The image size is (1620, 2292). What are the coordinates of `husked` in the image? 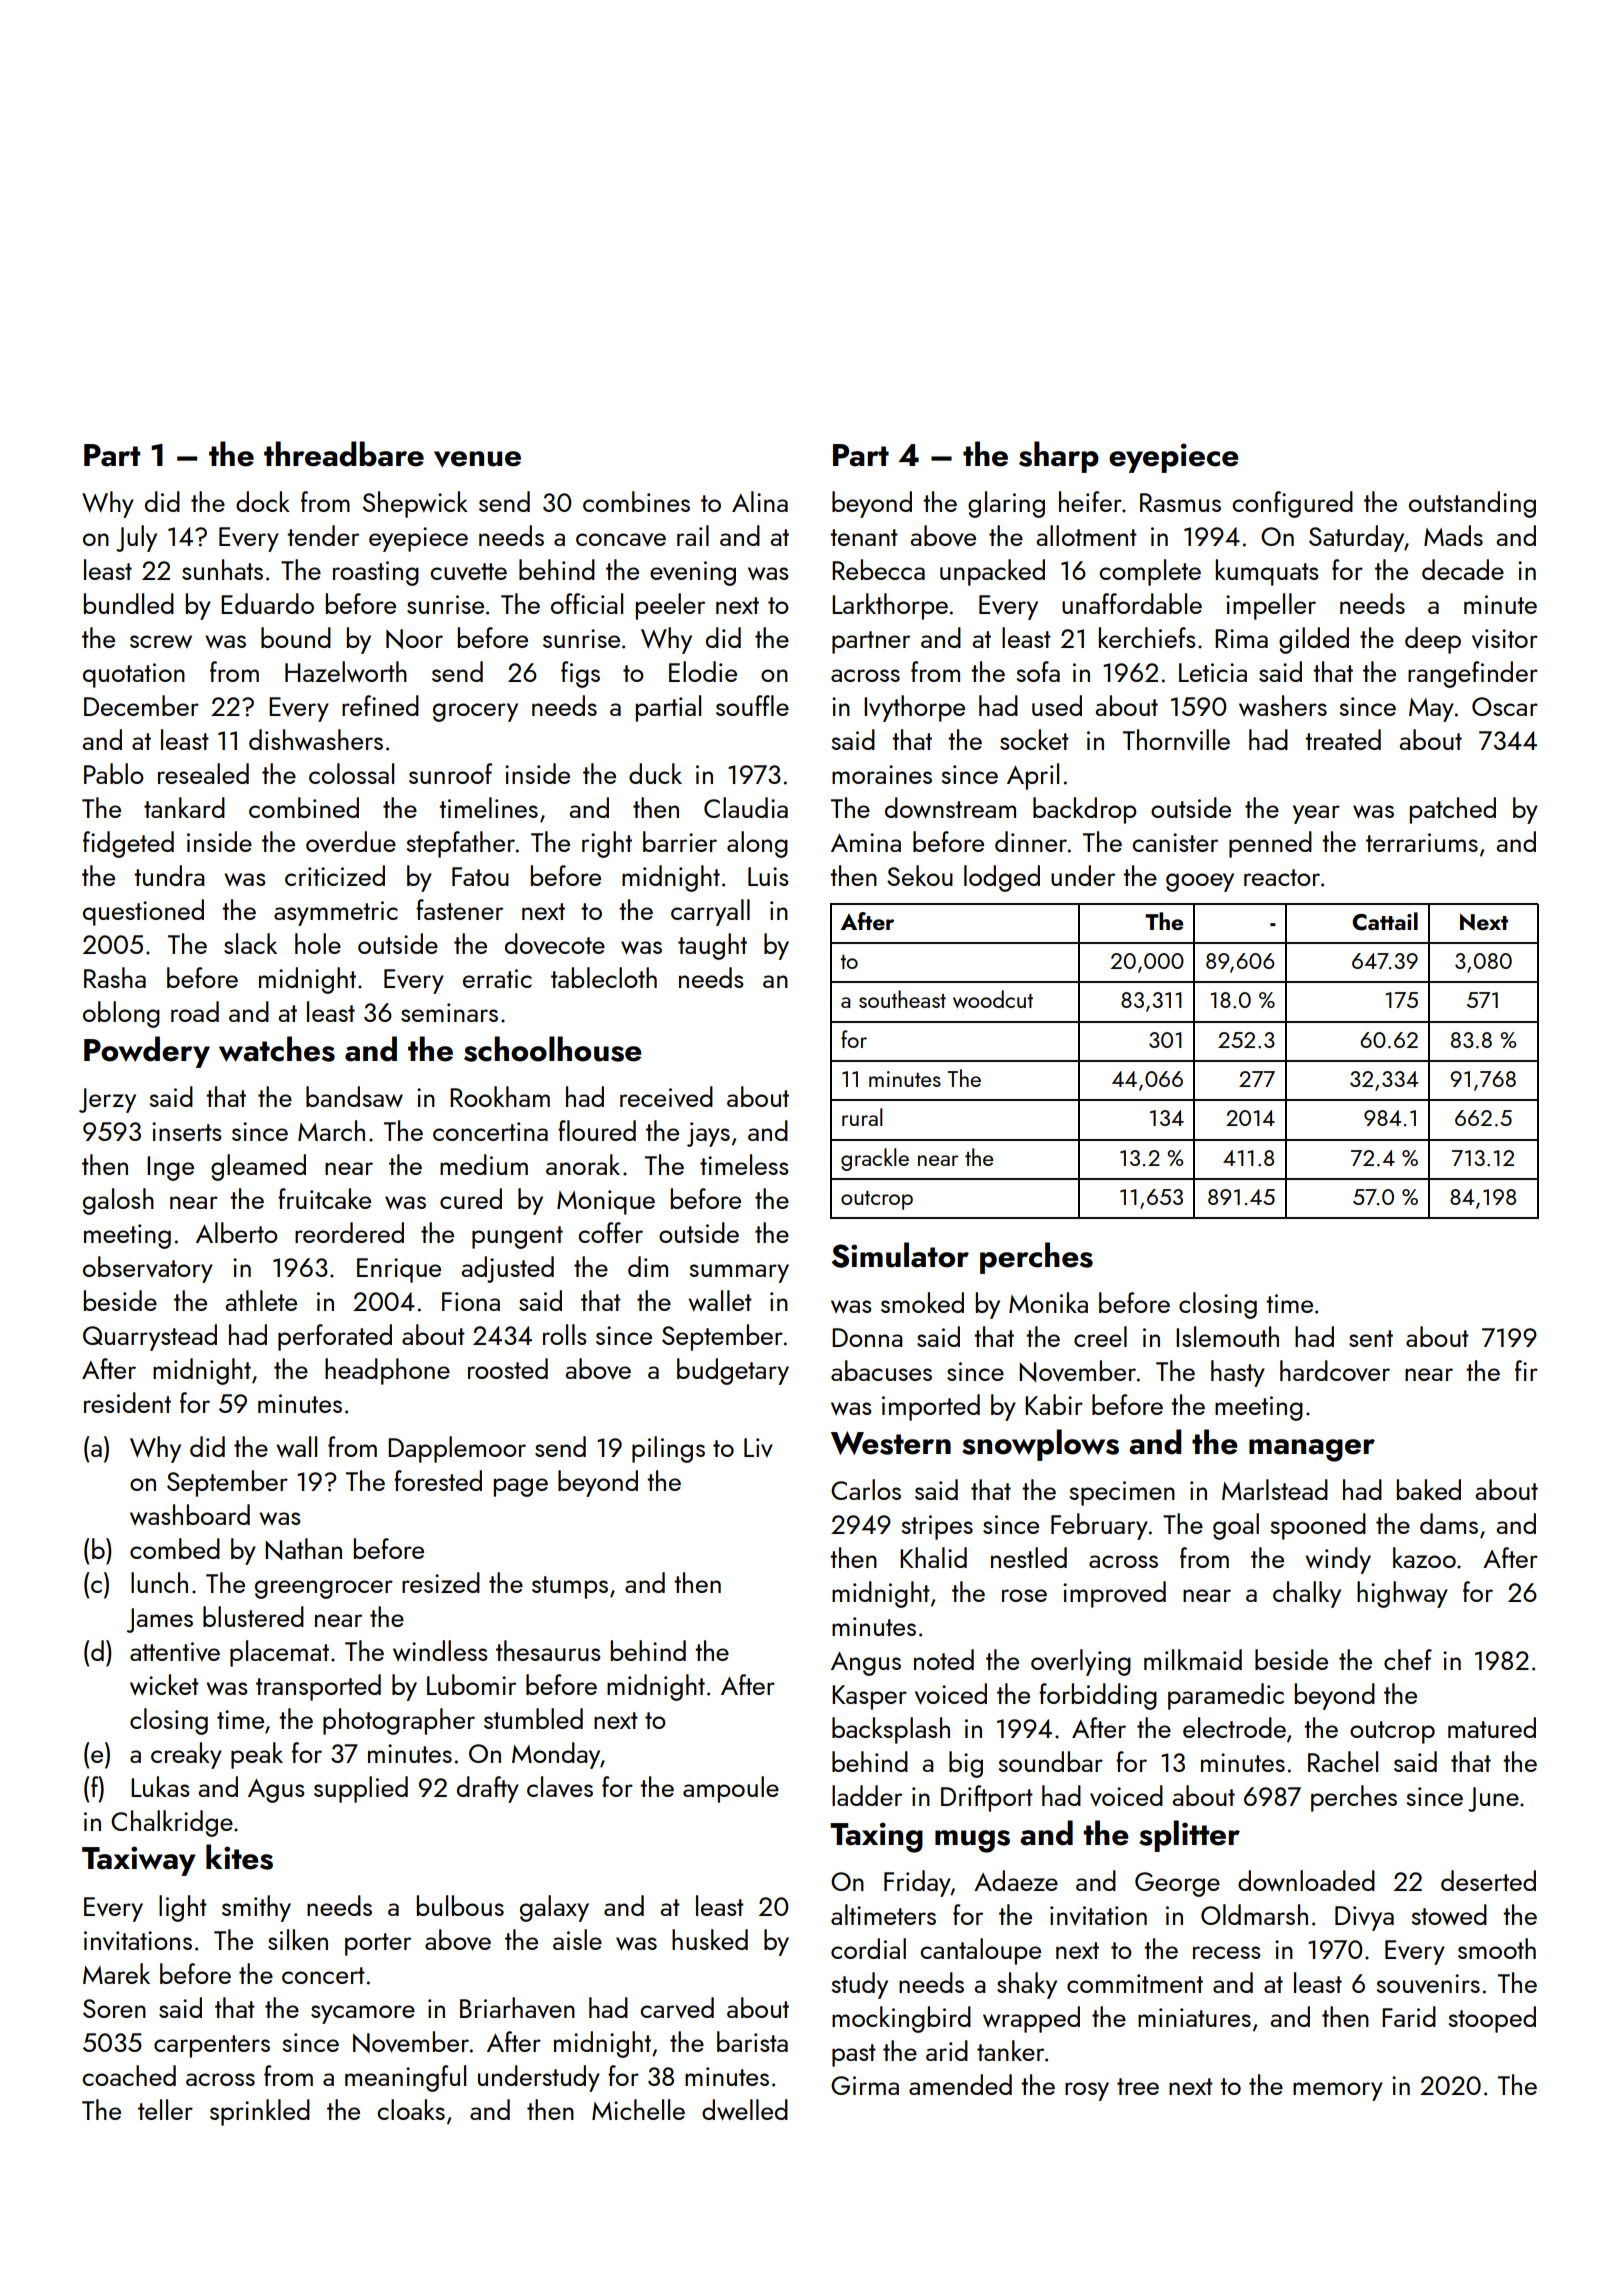 It's located at (710, 1939).
